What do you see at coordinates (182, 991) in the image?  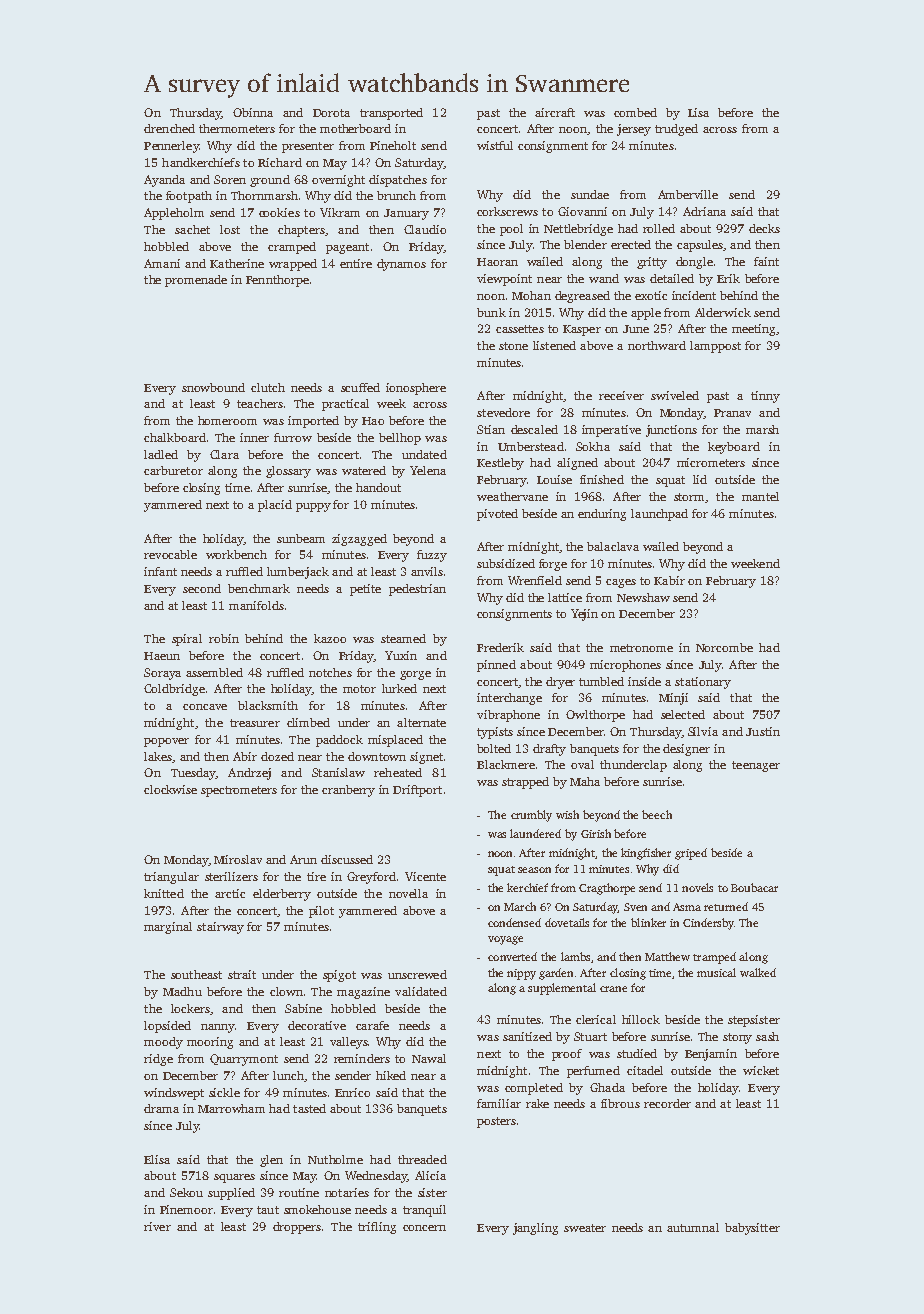 I see `Madhu` at bounding box center [182, 991].
